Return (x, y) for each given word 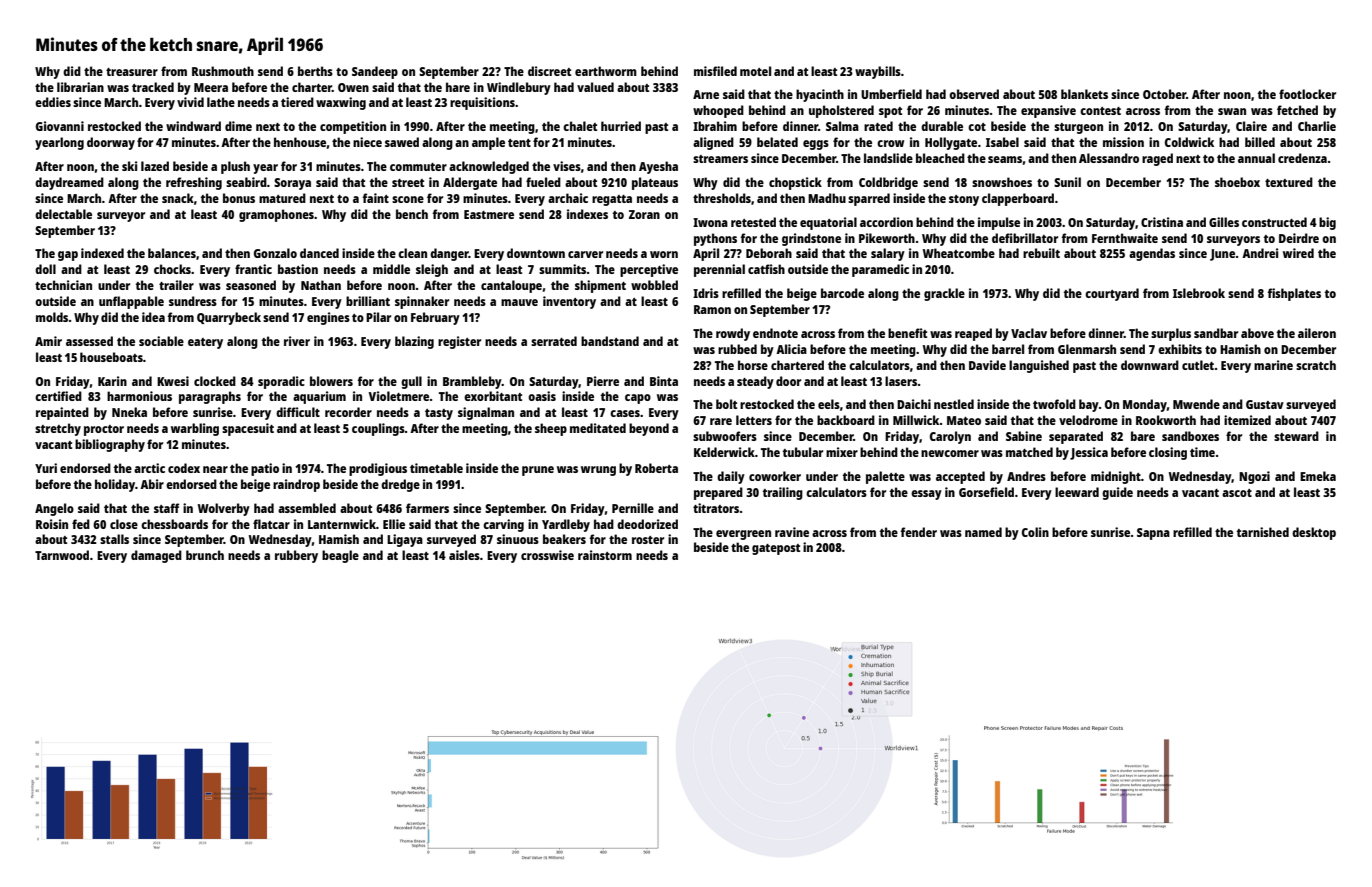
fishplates (1294, 294)
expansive (1048, 111)
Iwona (710, 222)
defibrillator (1025, 238)
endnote (775, 333)
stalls (114, 539)
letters (754, 420)
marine (1273, 365)
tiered (297, 102)
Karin (112, 381)
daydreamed (69, 183)
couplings (378, 429)
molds (52, 317)
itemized (1247, 420)
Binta (664, 381)
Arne (706, 94)
